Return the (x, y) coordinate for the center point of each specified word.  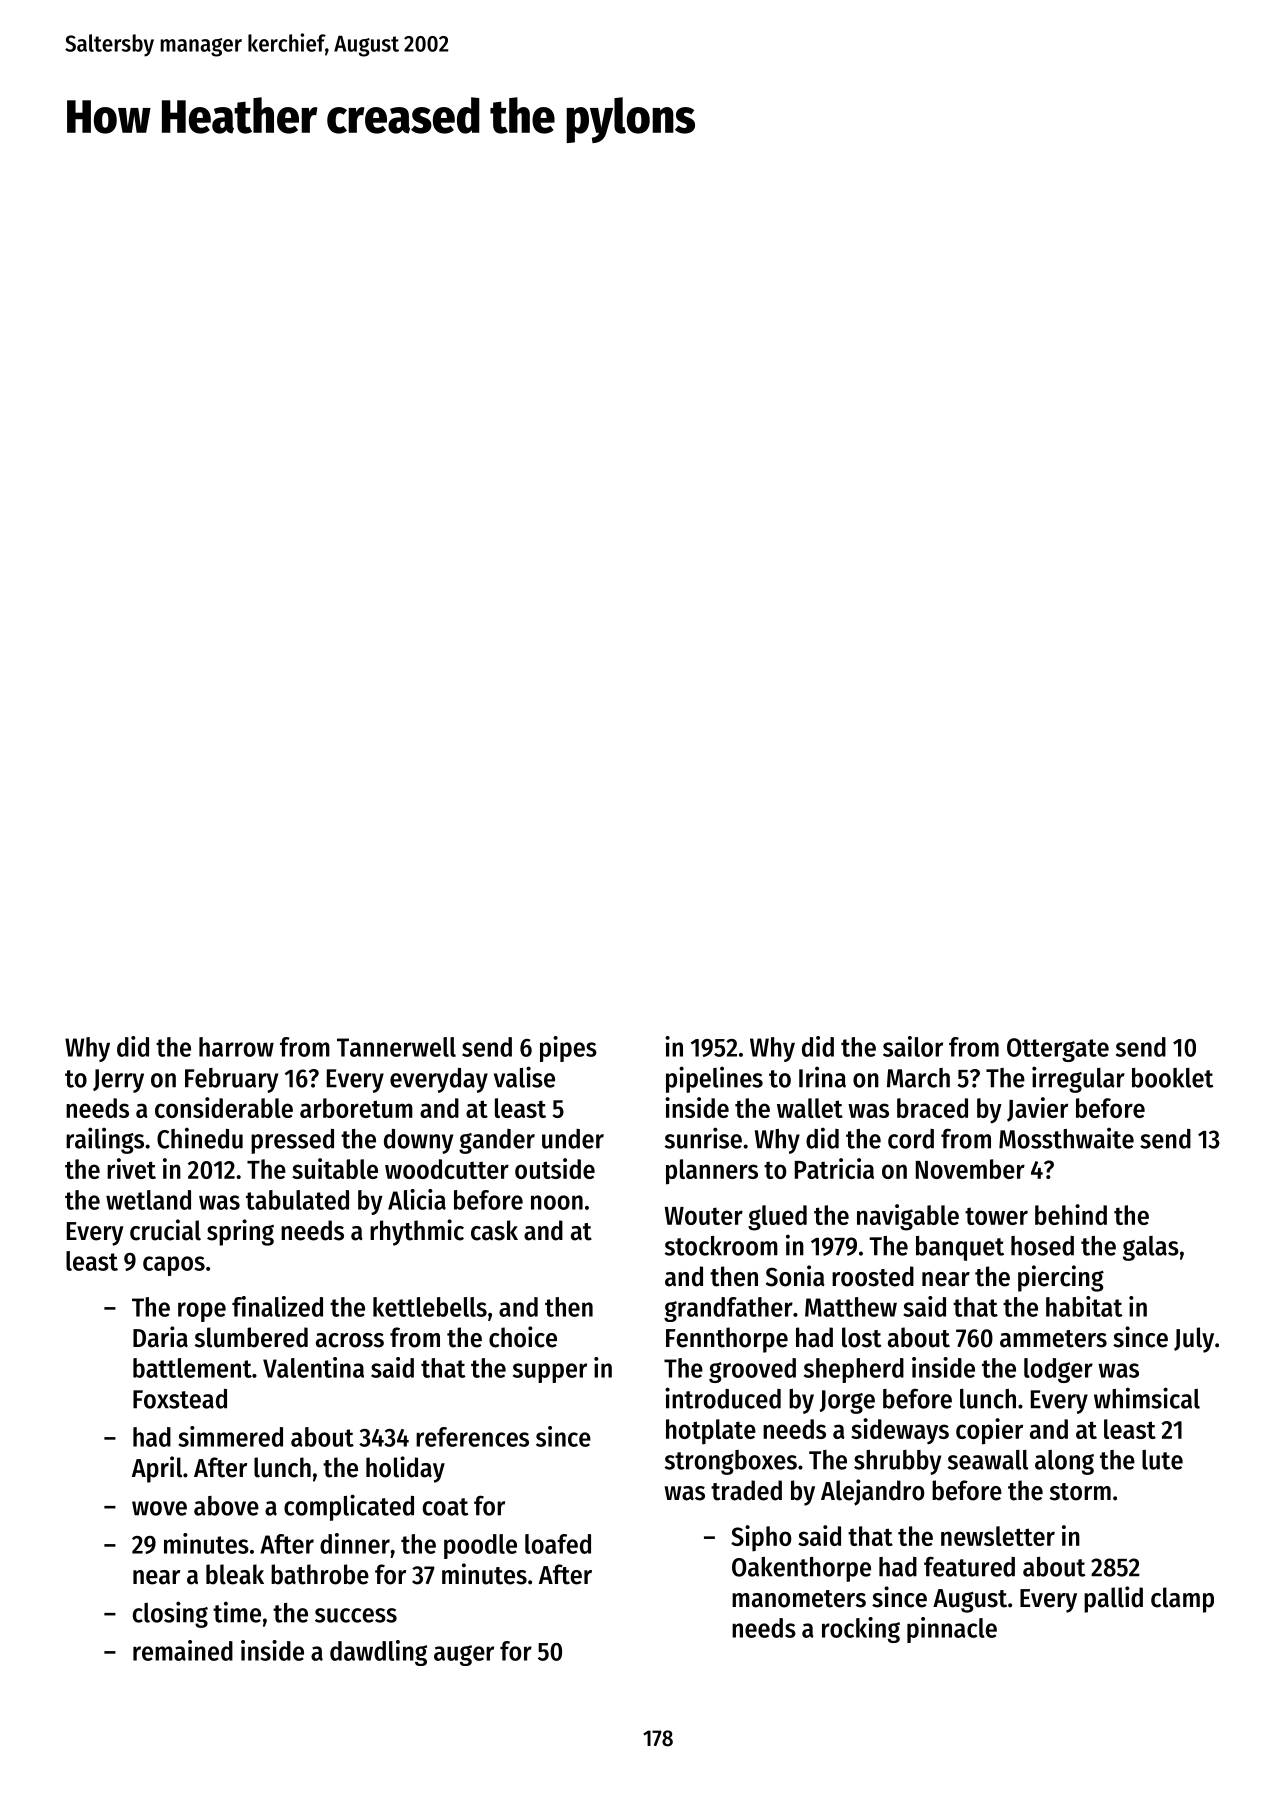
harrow (236, 1047)
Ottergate (1058, 1050)
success (356, 1615)
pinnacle (952, 1630)
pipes (568, 1049)
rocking (861, 1630)
